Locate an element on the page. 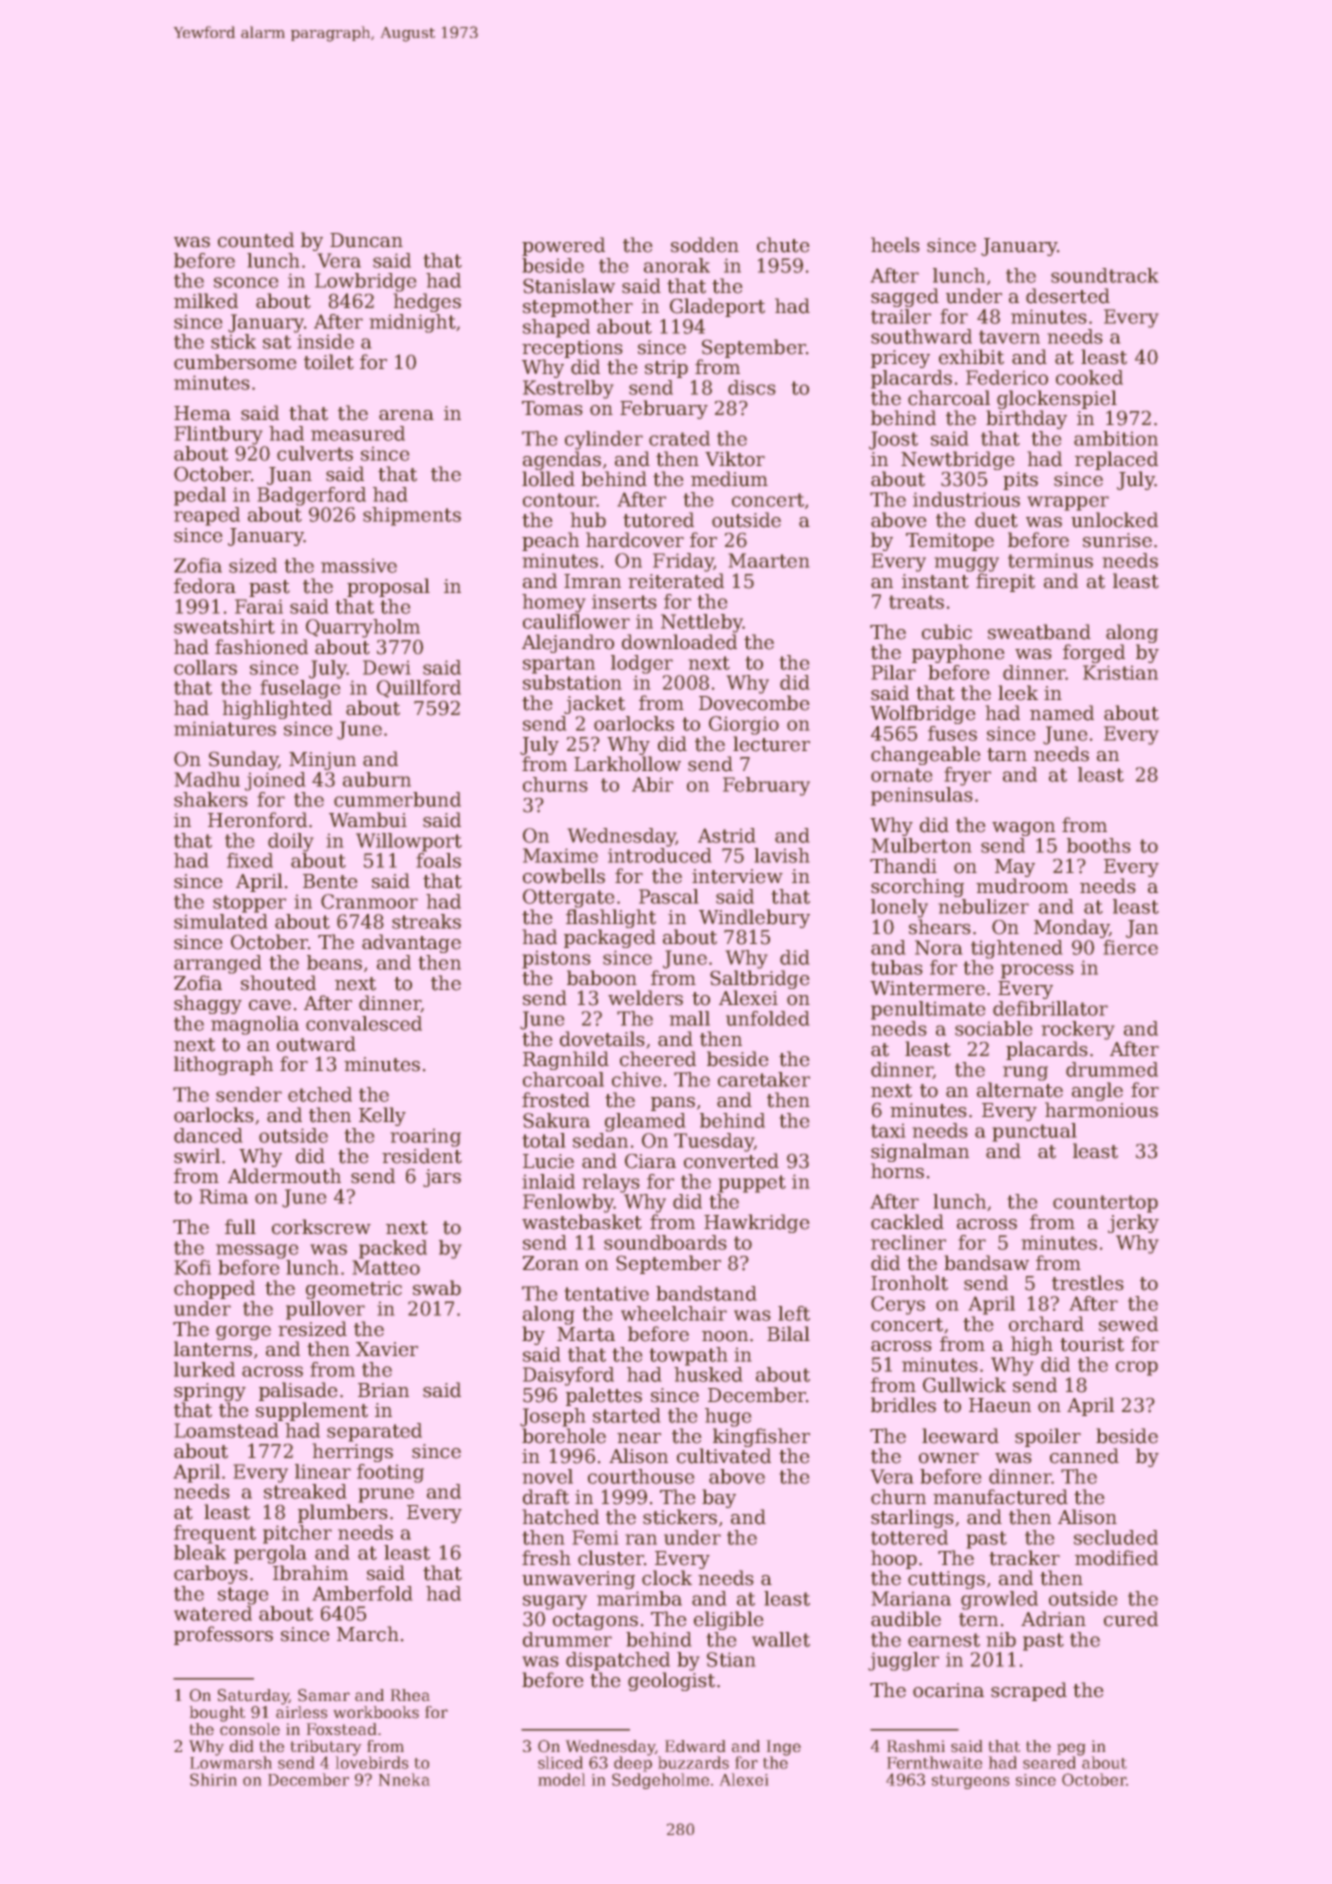  southward is located at coordinates (921, 336).
